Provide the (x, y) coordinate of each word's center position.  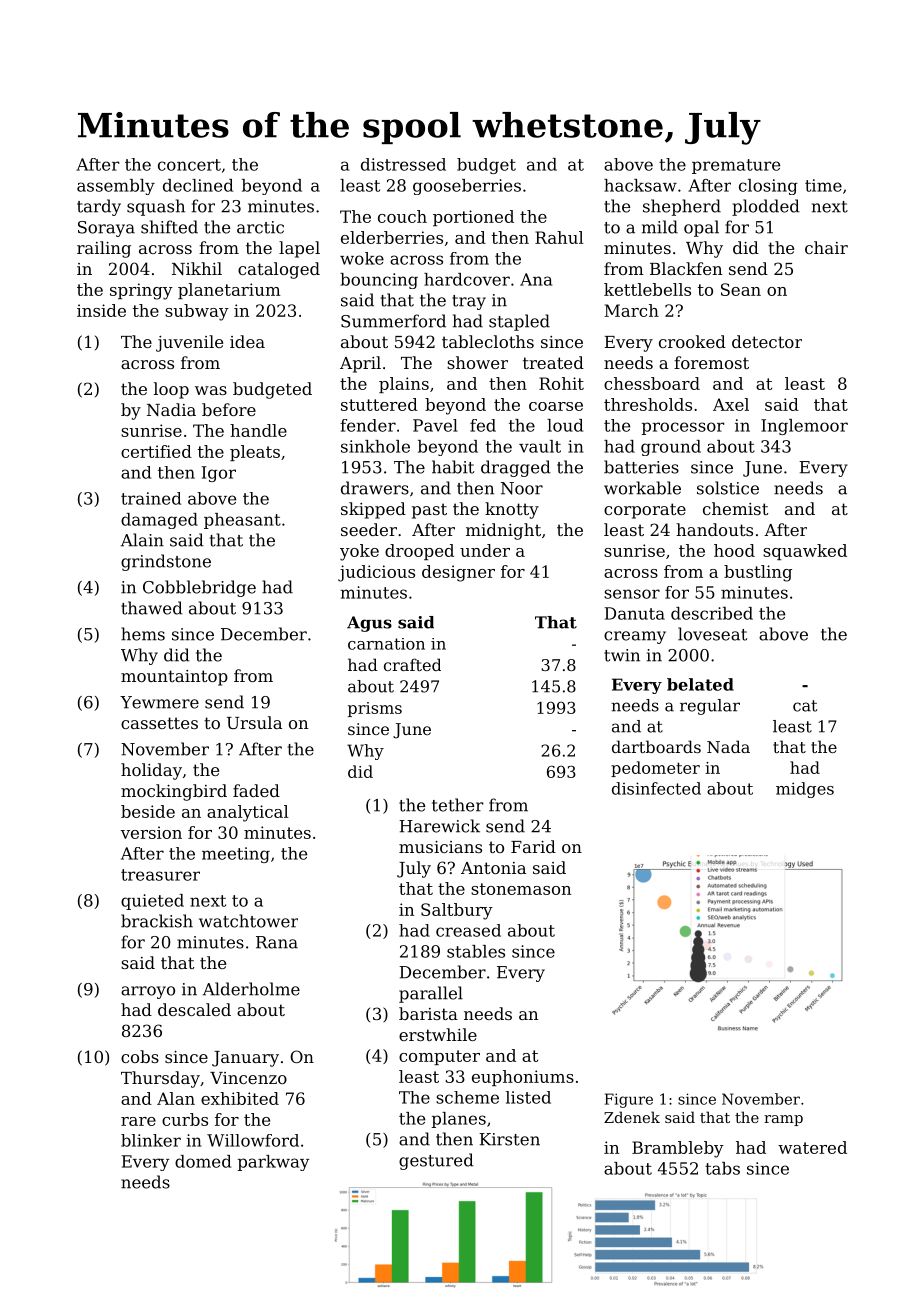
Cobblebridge (199, 588)
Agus (369, 624)
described (712, 613)
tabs (722, 1168)
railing (104, 249)
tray (469, 302)
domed (203, 1161)
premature (736, 166)
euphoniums (523, 1078)
